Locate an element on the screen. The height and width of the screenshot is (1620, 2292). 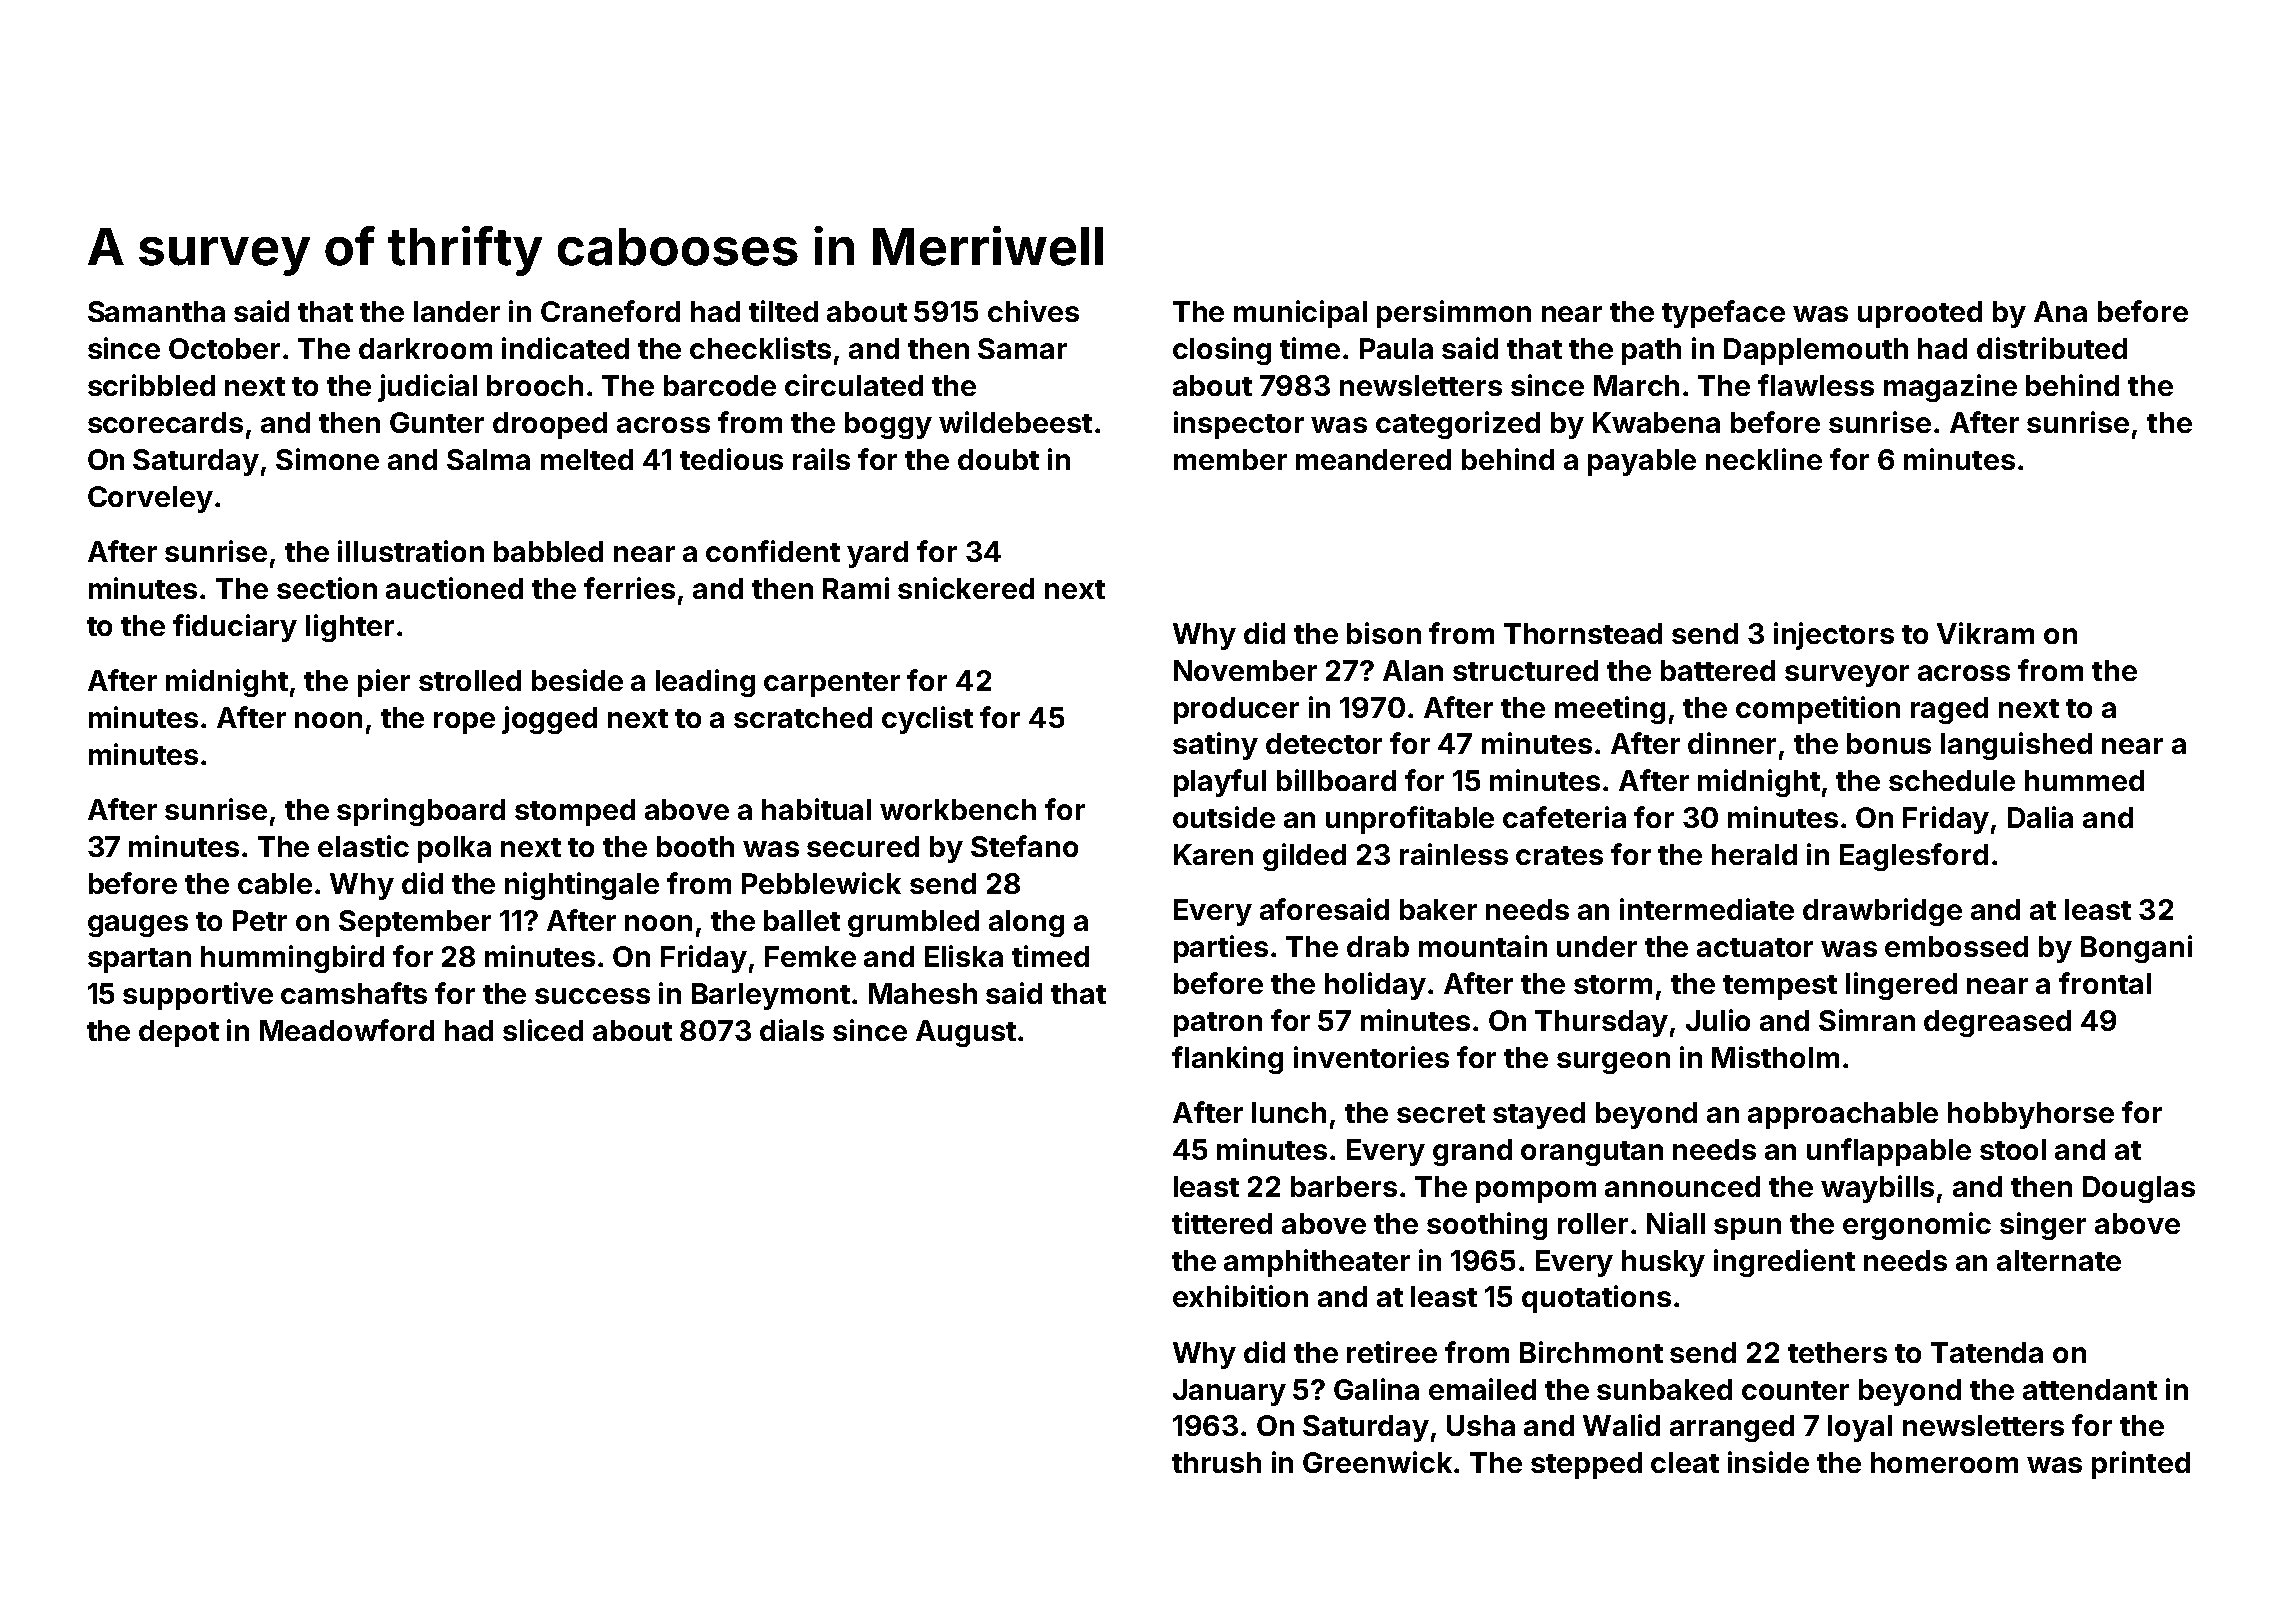
Vikram is located at coordinates (1985, 633).
